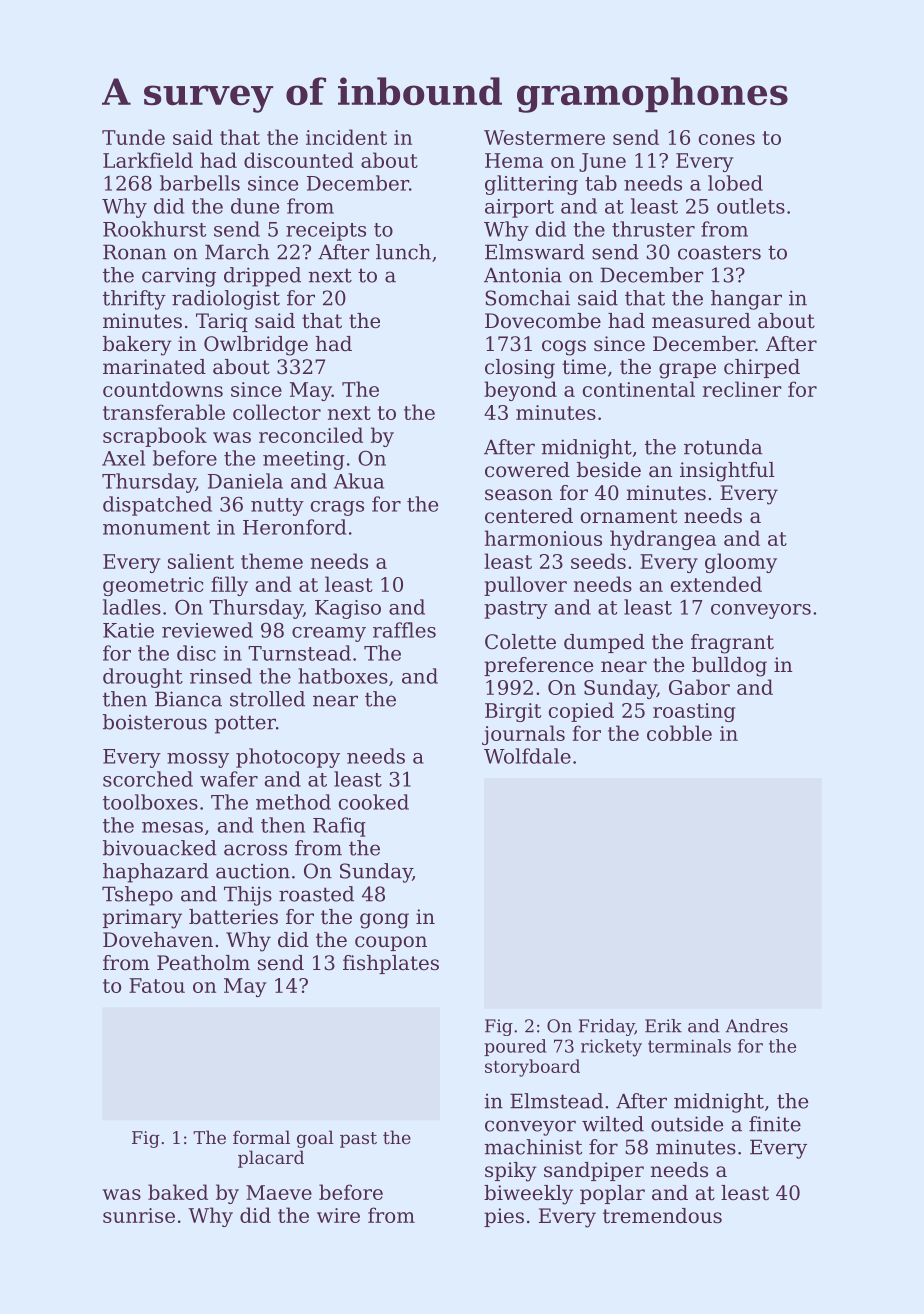 The width and height of the screenshot is (924, 1314). I want to click on tremendous, so click(662, 1216).
